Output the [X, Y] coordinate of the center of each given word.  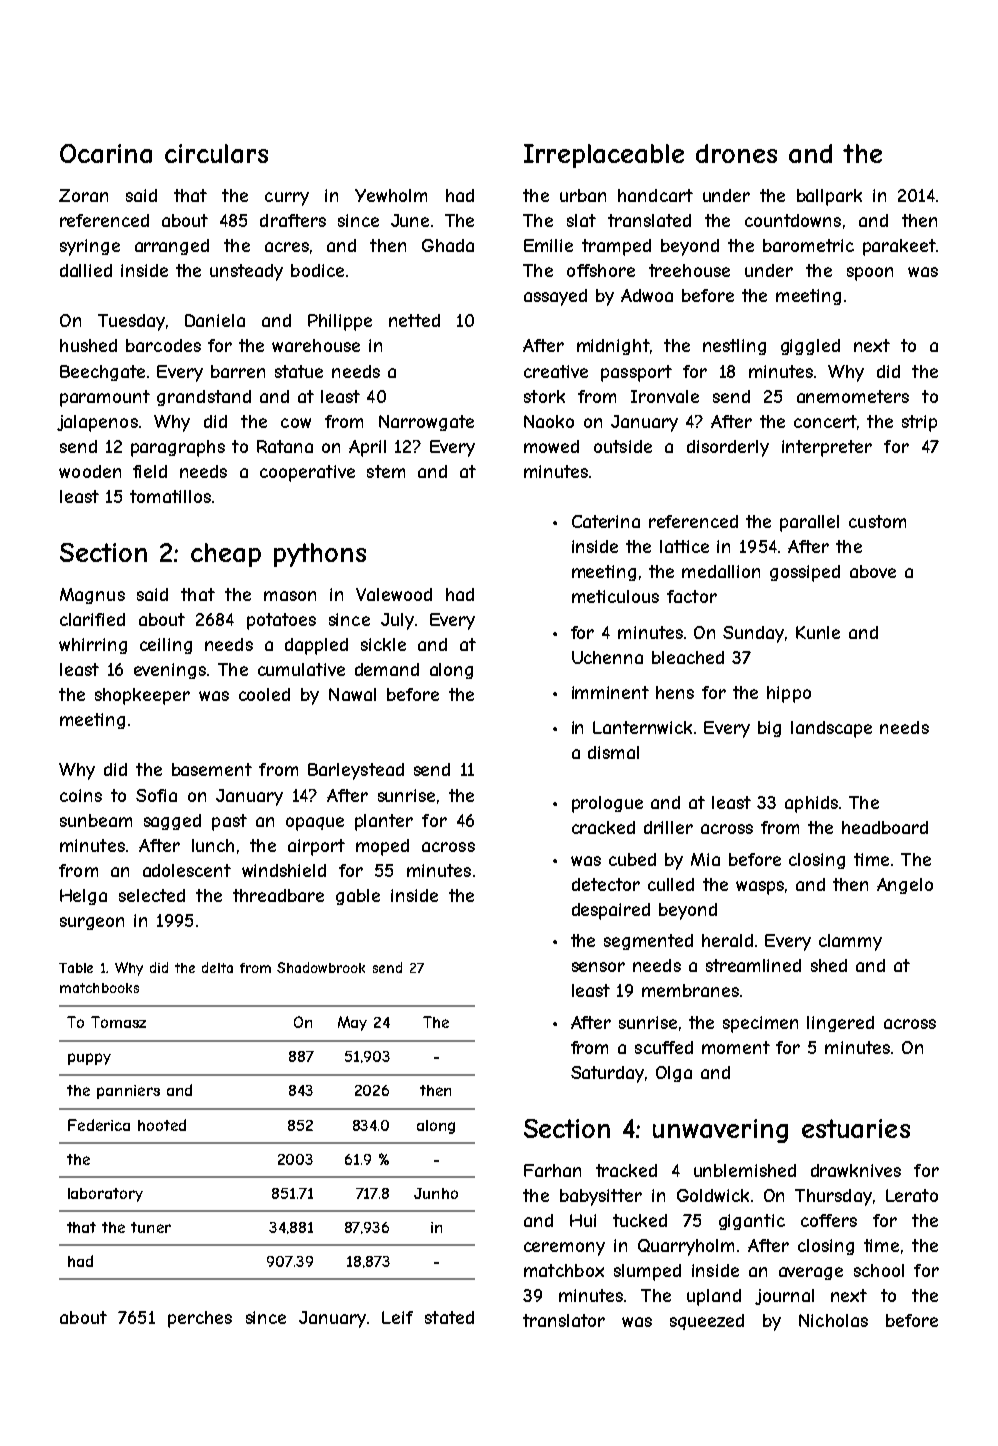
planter [384, 822]
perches [200, 1319]
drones [736, 153]
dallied [86, 270]
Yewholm [391, 195]
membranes [690, 990]
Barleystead [356, 771]
